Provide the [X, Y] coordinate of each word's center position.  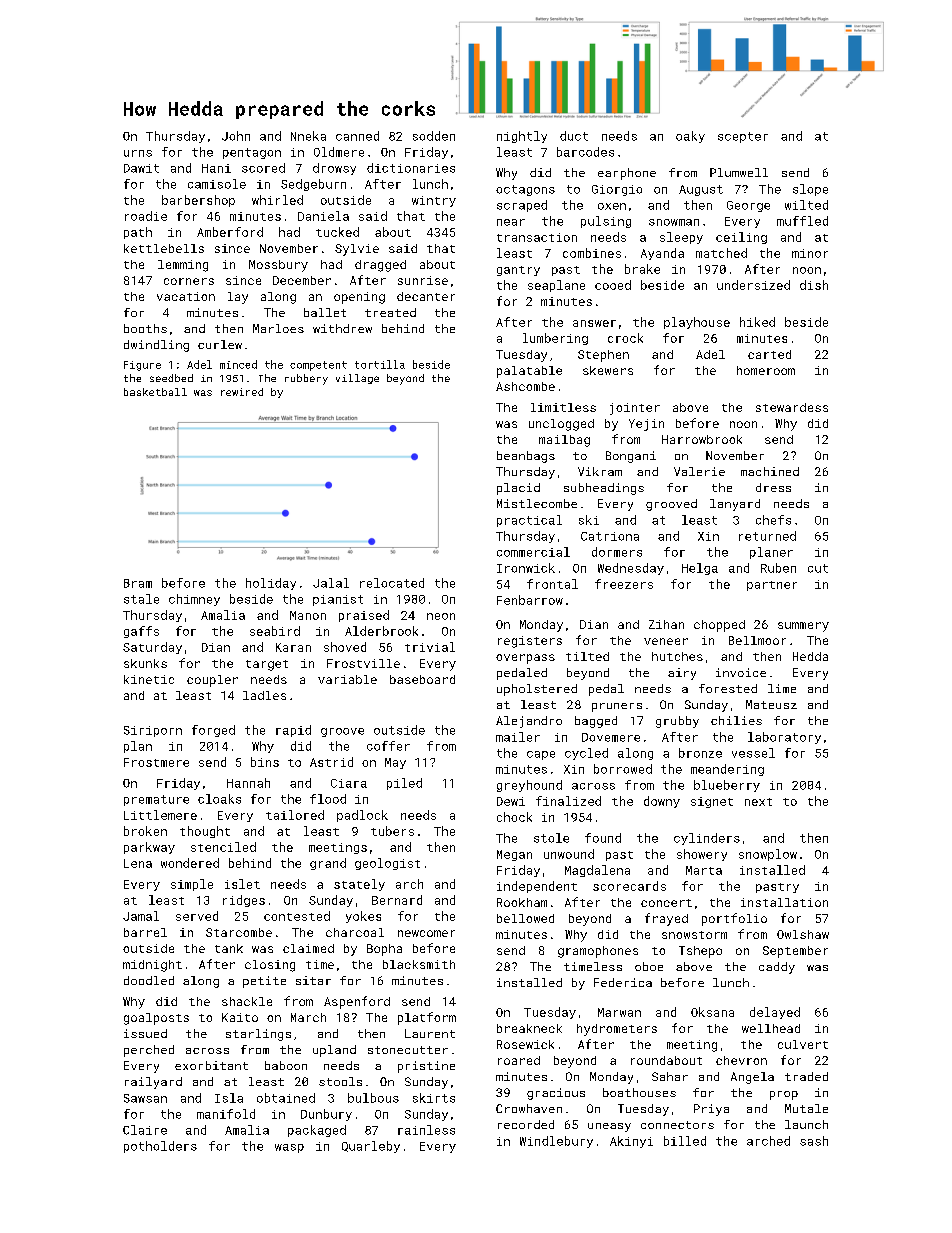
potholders [160, 1147]
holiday [271, 584]
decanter [426, 296]
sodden [434, 136]
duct [574, 136]
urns [138, 153]
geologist [387, 864]
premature [156, 800]
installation [784, 902]
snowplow [768, 855]
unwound [569, 854]
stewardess [792, 407]
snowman [674, 222]
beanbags [526, 457]
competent [318, 366]
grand [328, 864]
